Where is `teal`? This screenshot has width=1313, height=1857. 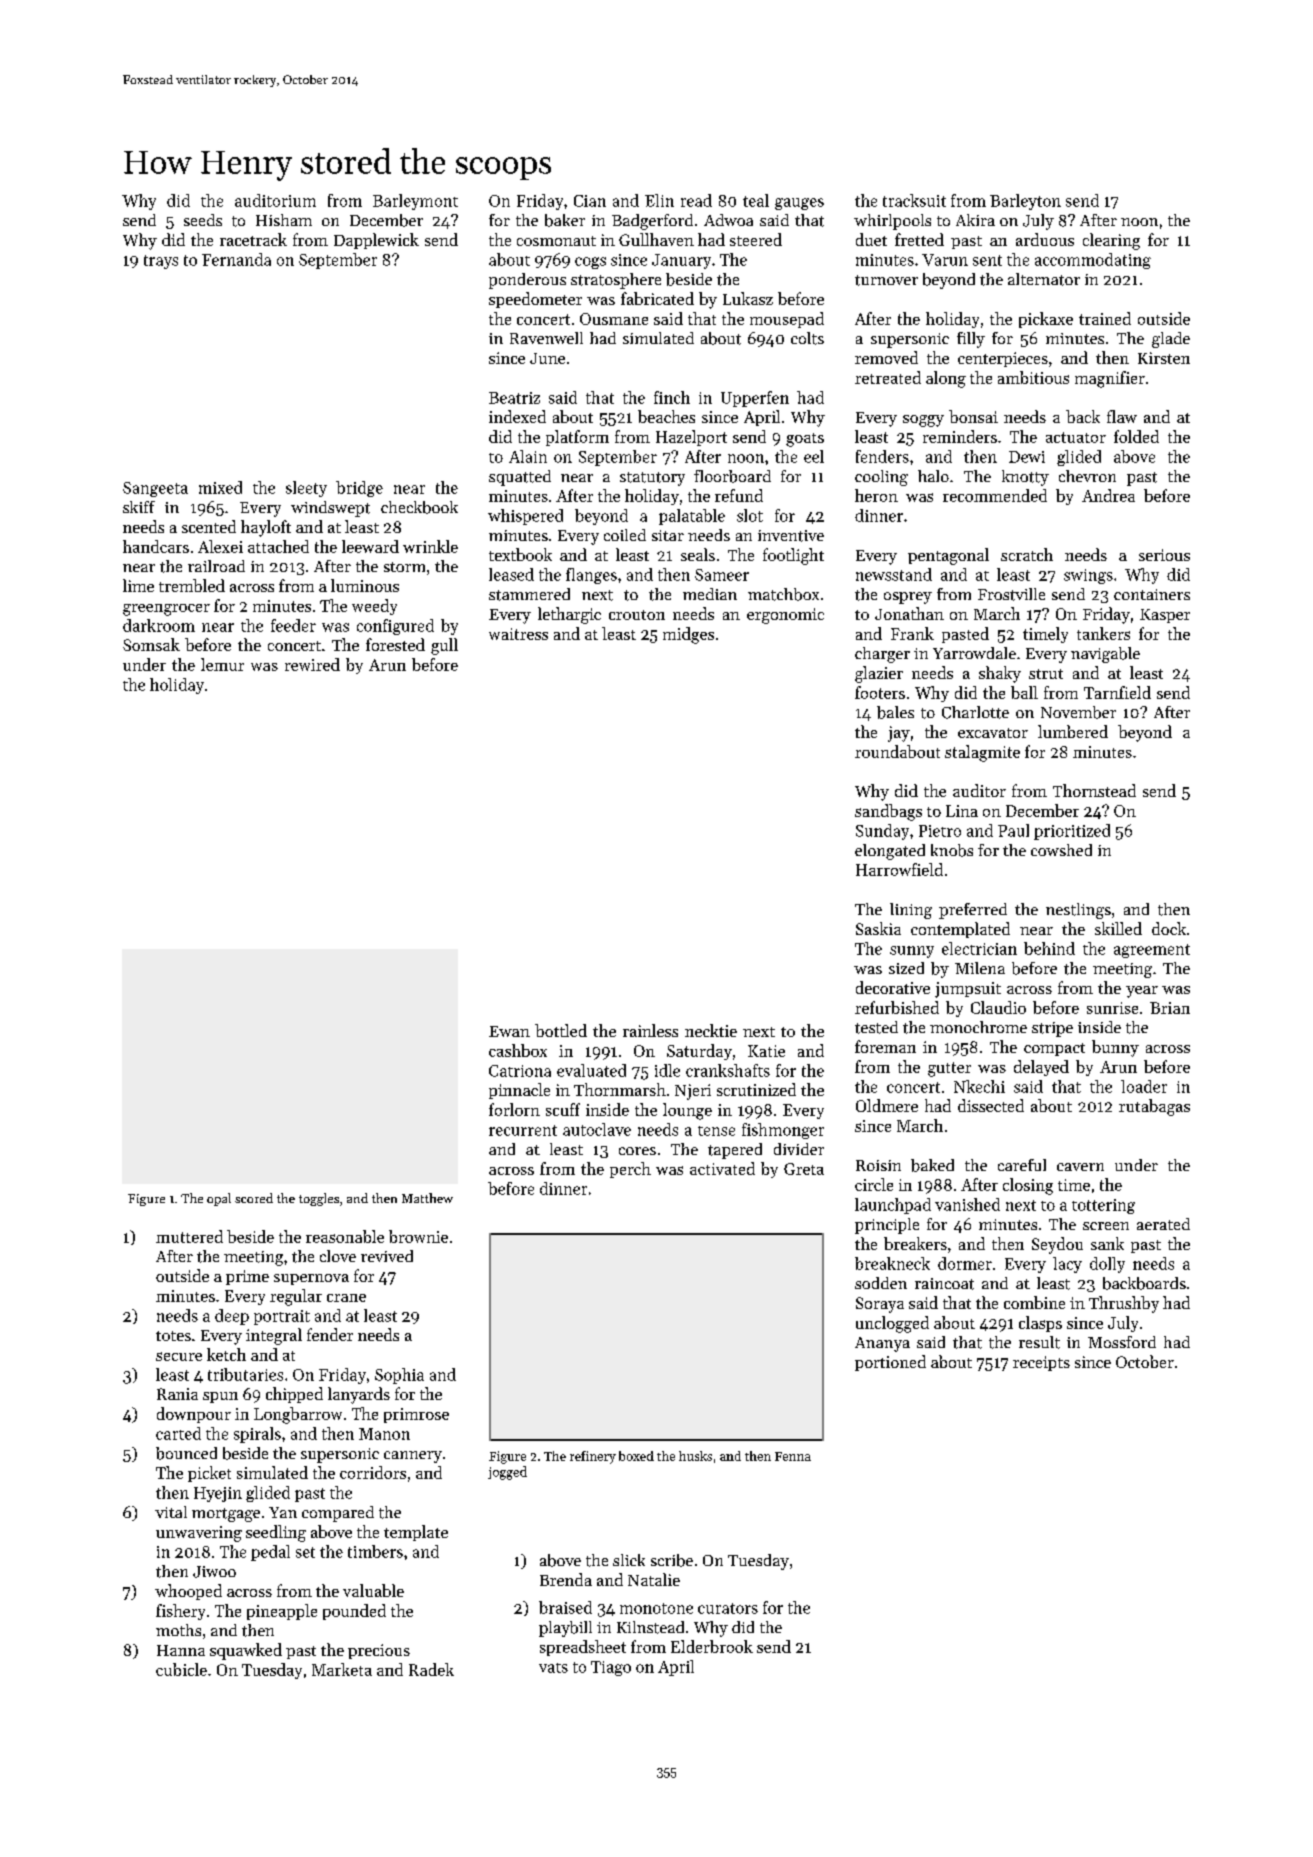 teal is located at coordinates (756, 200).
